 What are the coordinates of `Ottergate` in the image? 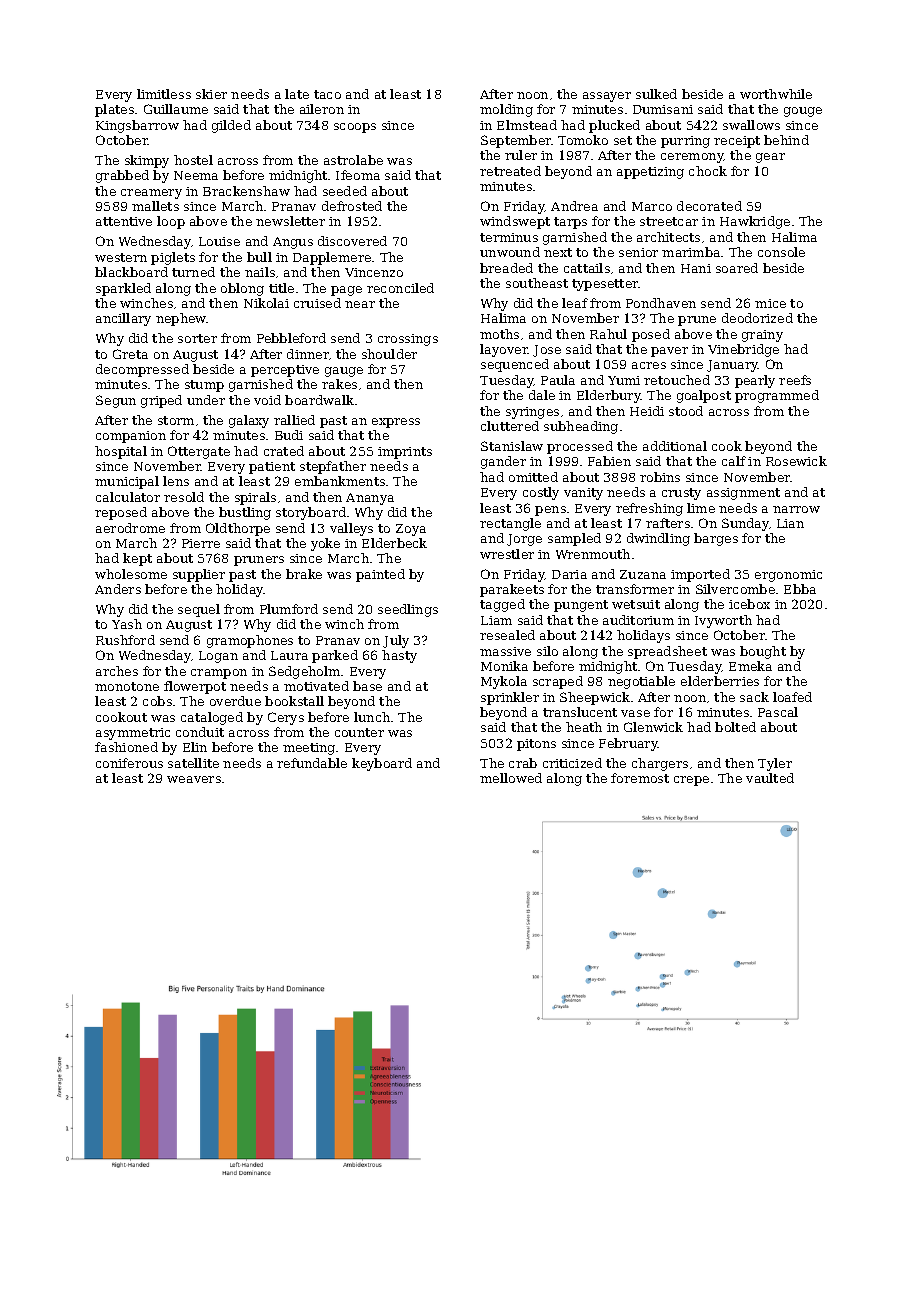 It's located at (199, 452).
